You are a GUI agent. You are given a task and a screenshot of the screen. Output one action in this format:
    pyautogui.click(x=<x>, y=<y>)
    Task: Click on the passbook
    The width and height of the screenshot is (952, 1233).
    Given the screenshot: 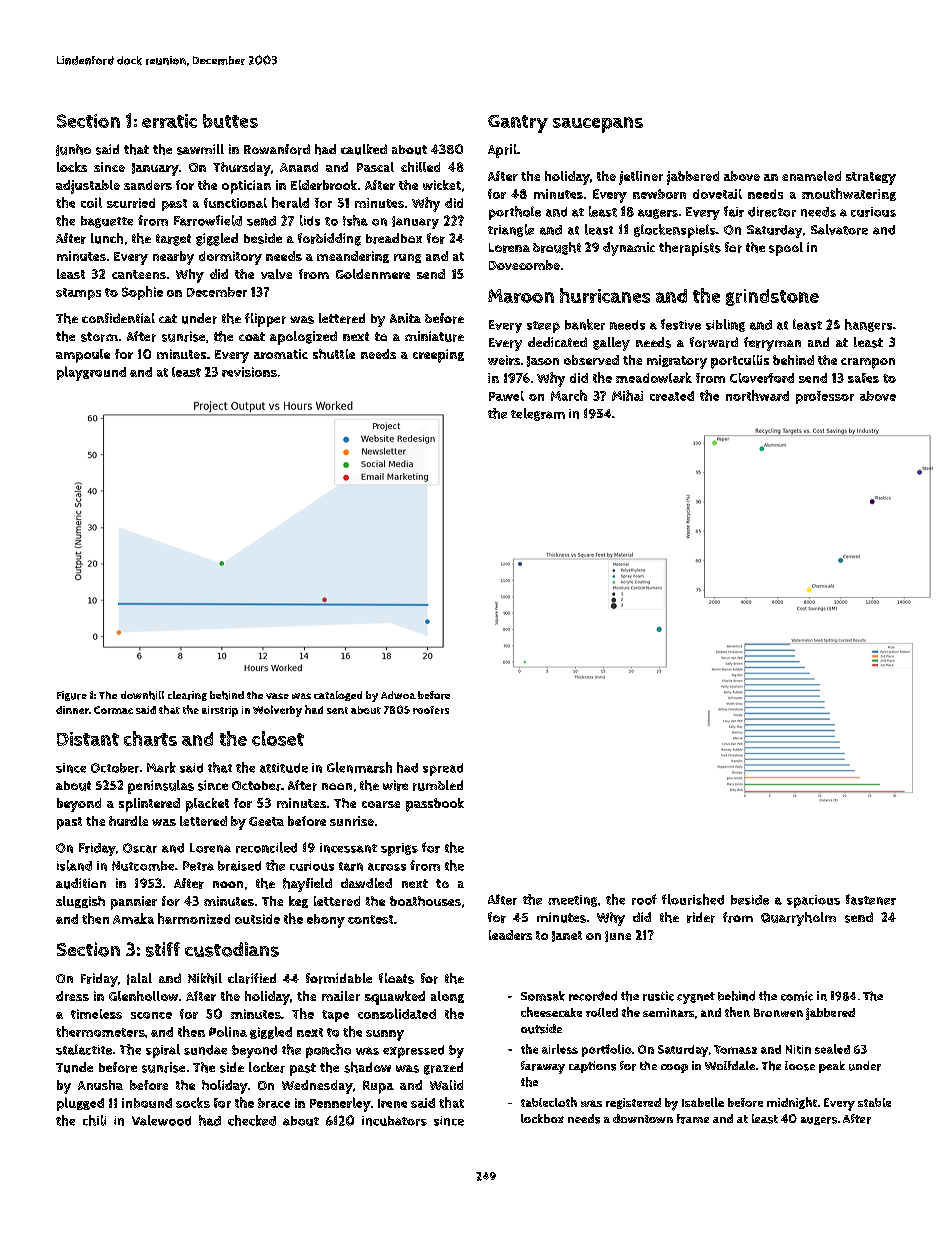 What is the action you would take?
    pyautogui.click(x=435, y=805)
